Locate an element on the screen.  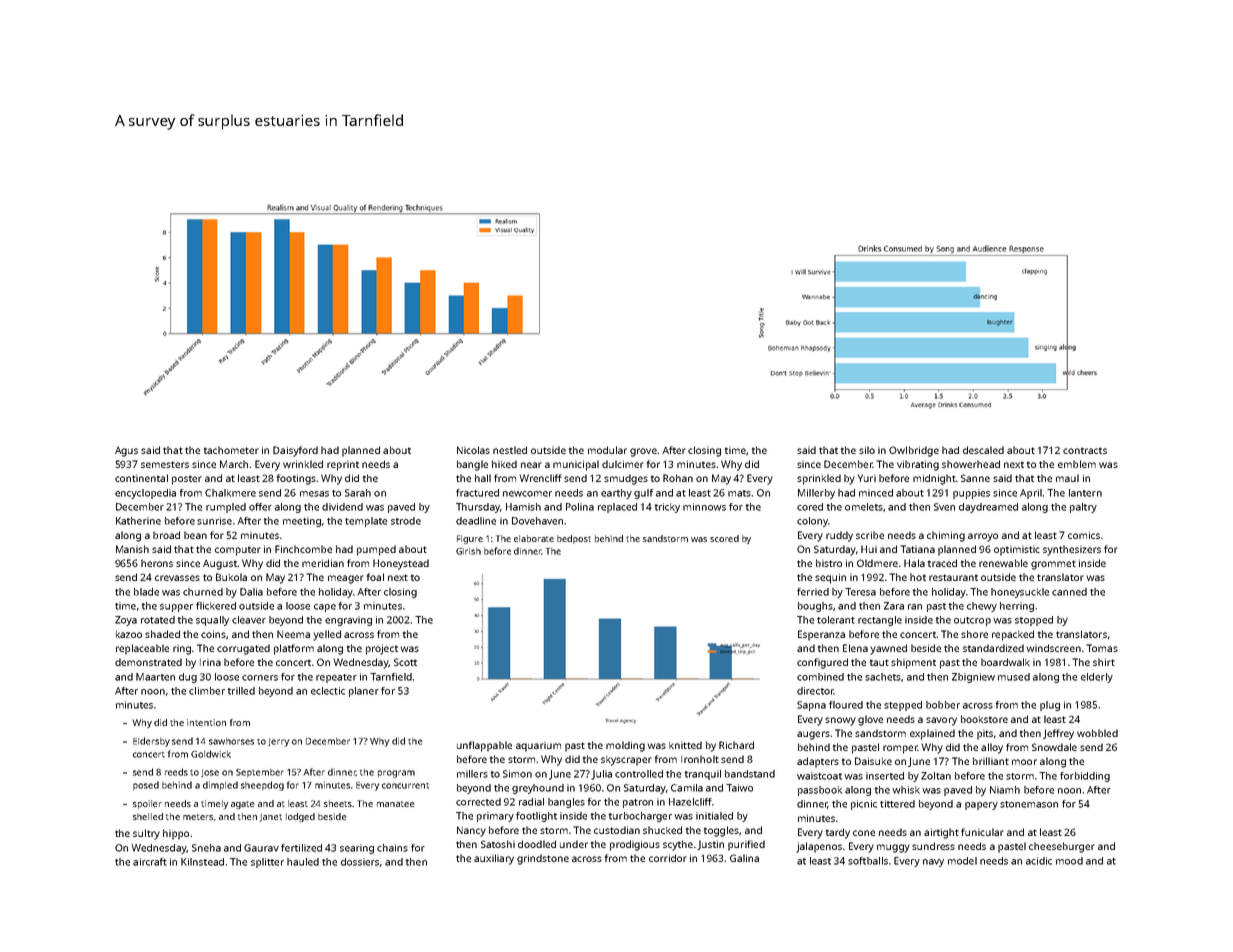
Galina is located at coordinates (744, 858).
